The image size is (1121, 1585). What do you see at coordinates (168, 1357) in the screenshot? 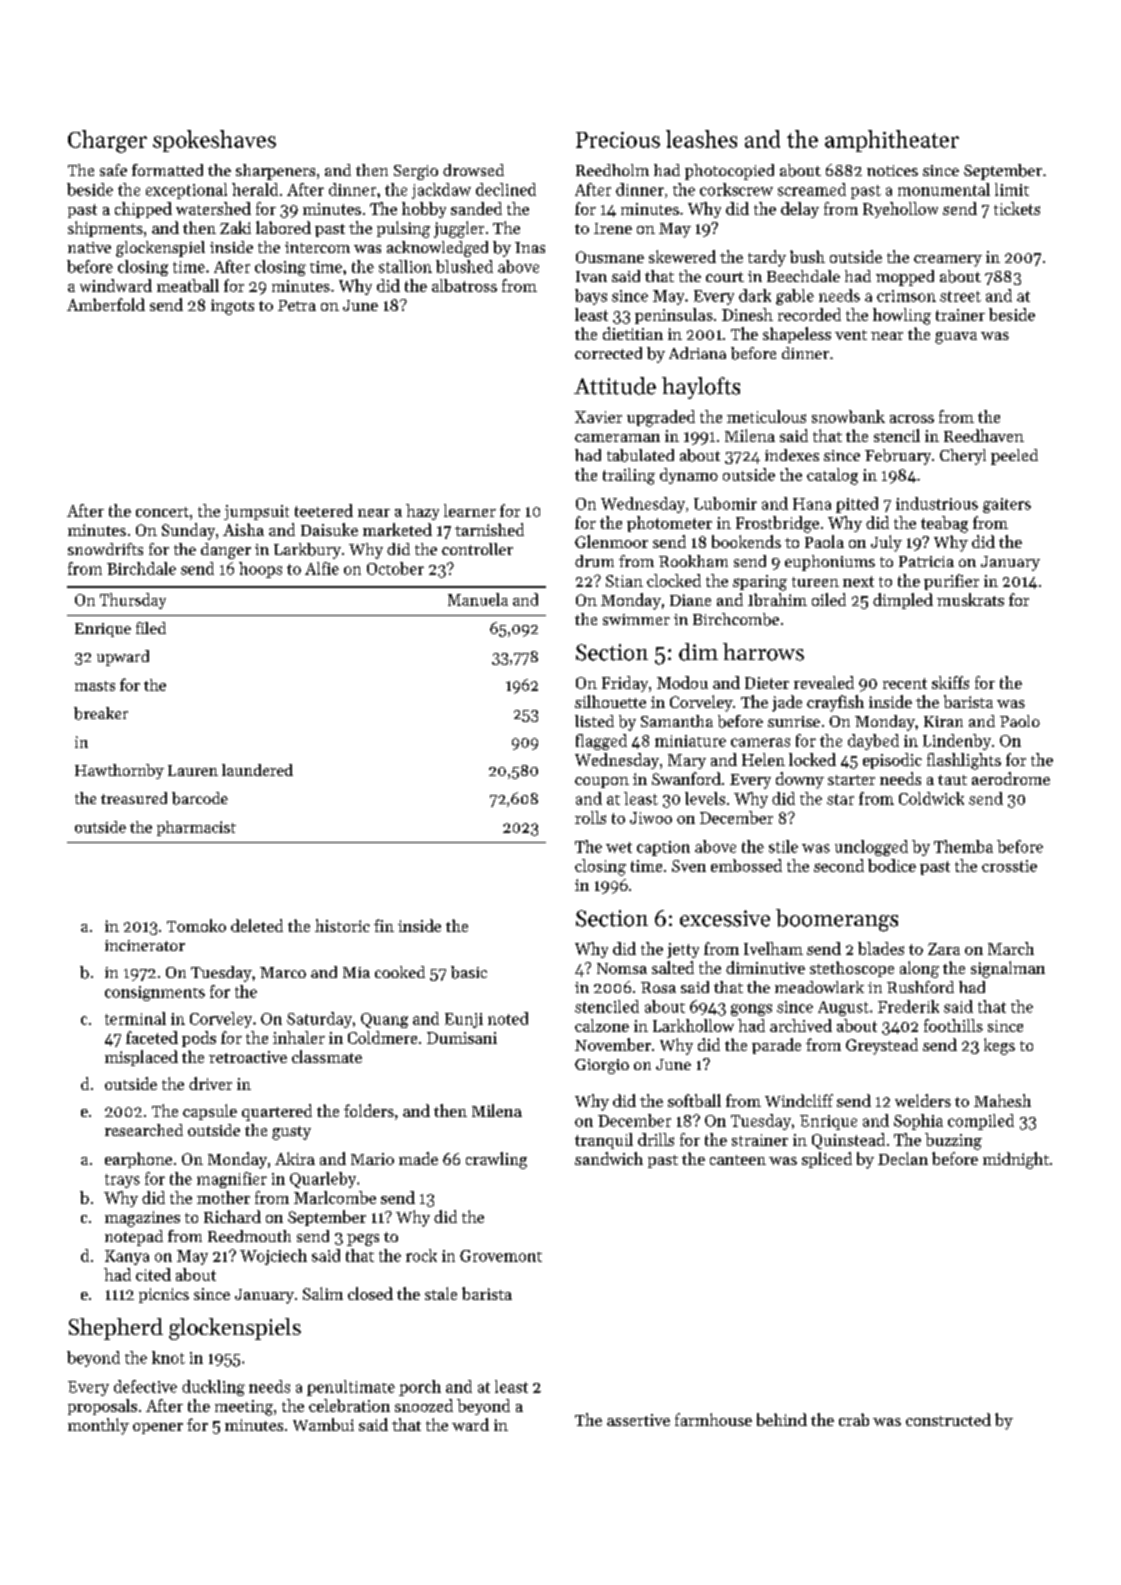
I see `knot` at bounding box center [168, 1357].
